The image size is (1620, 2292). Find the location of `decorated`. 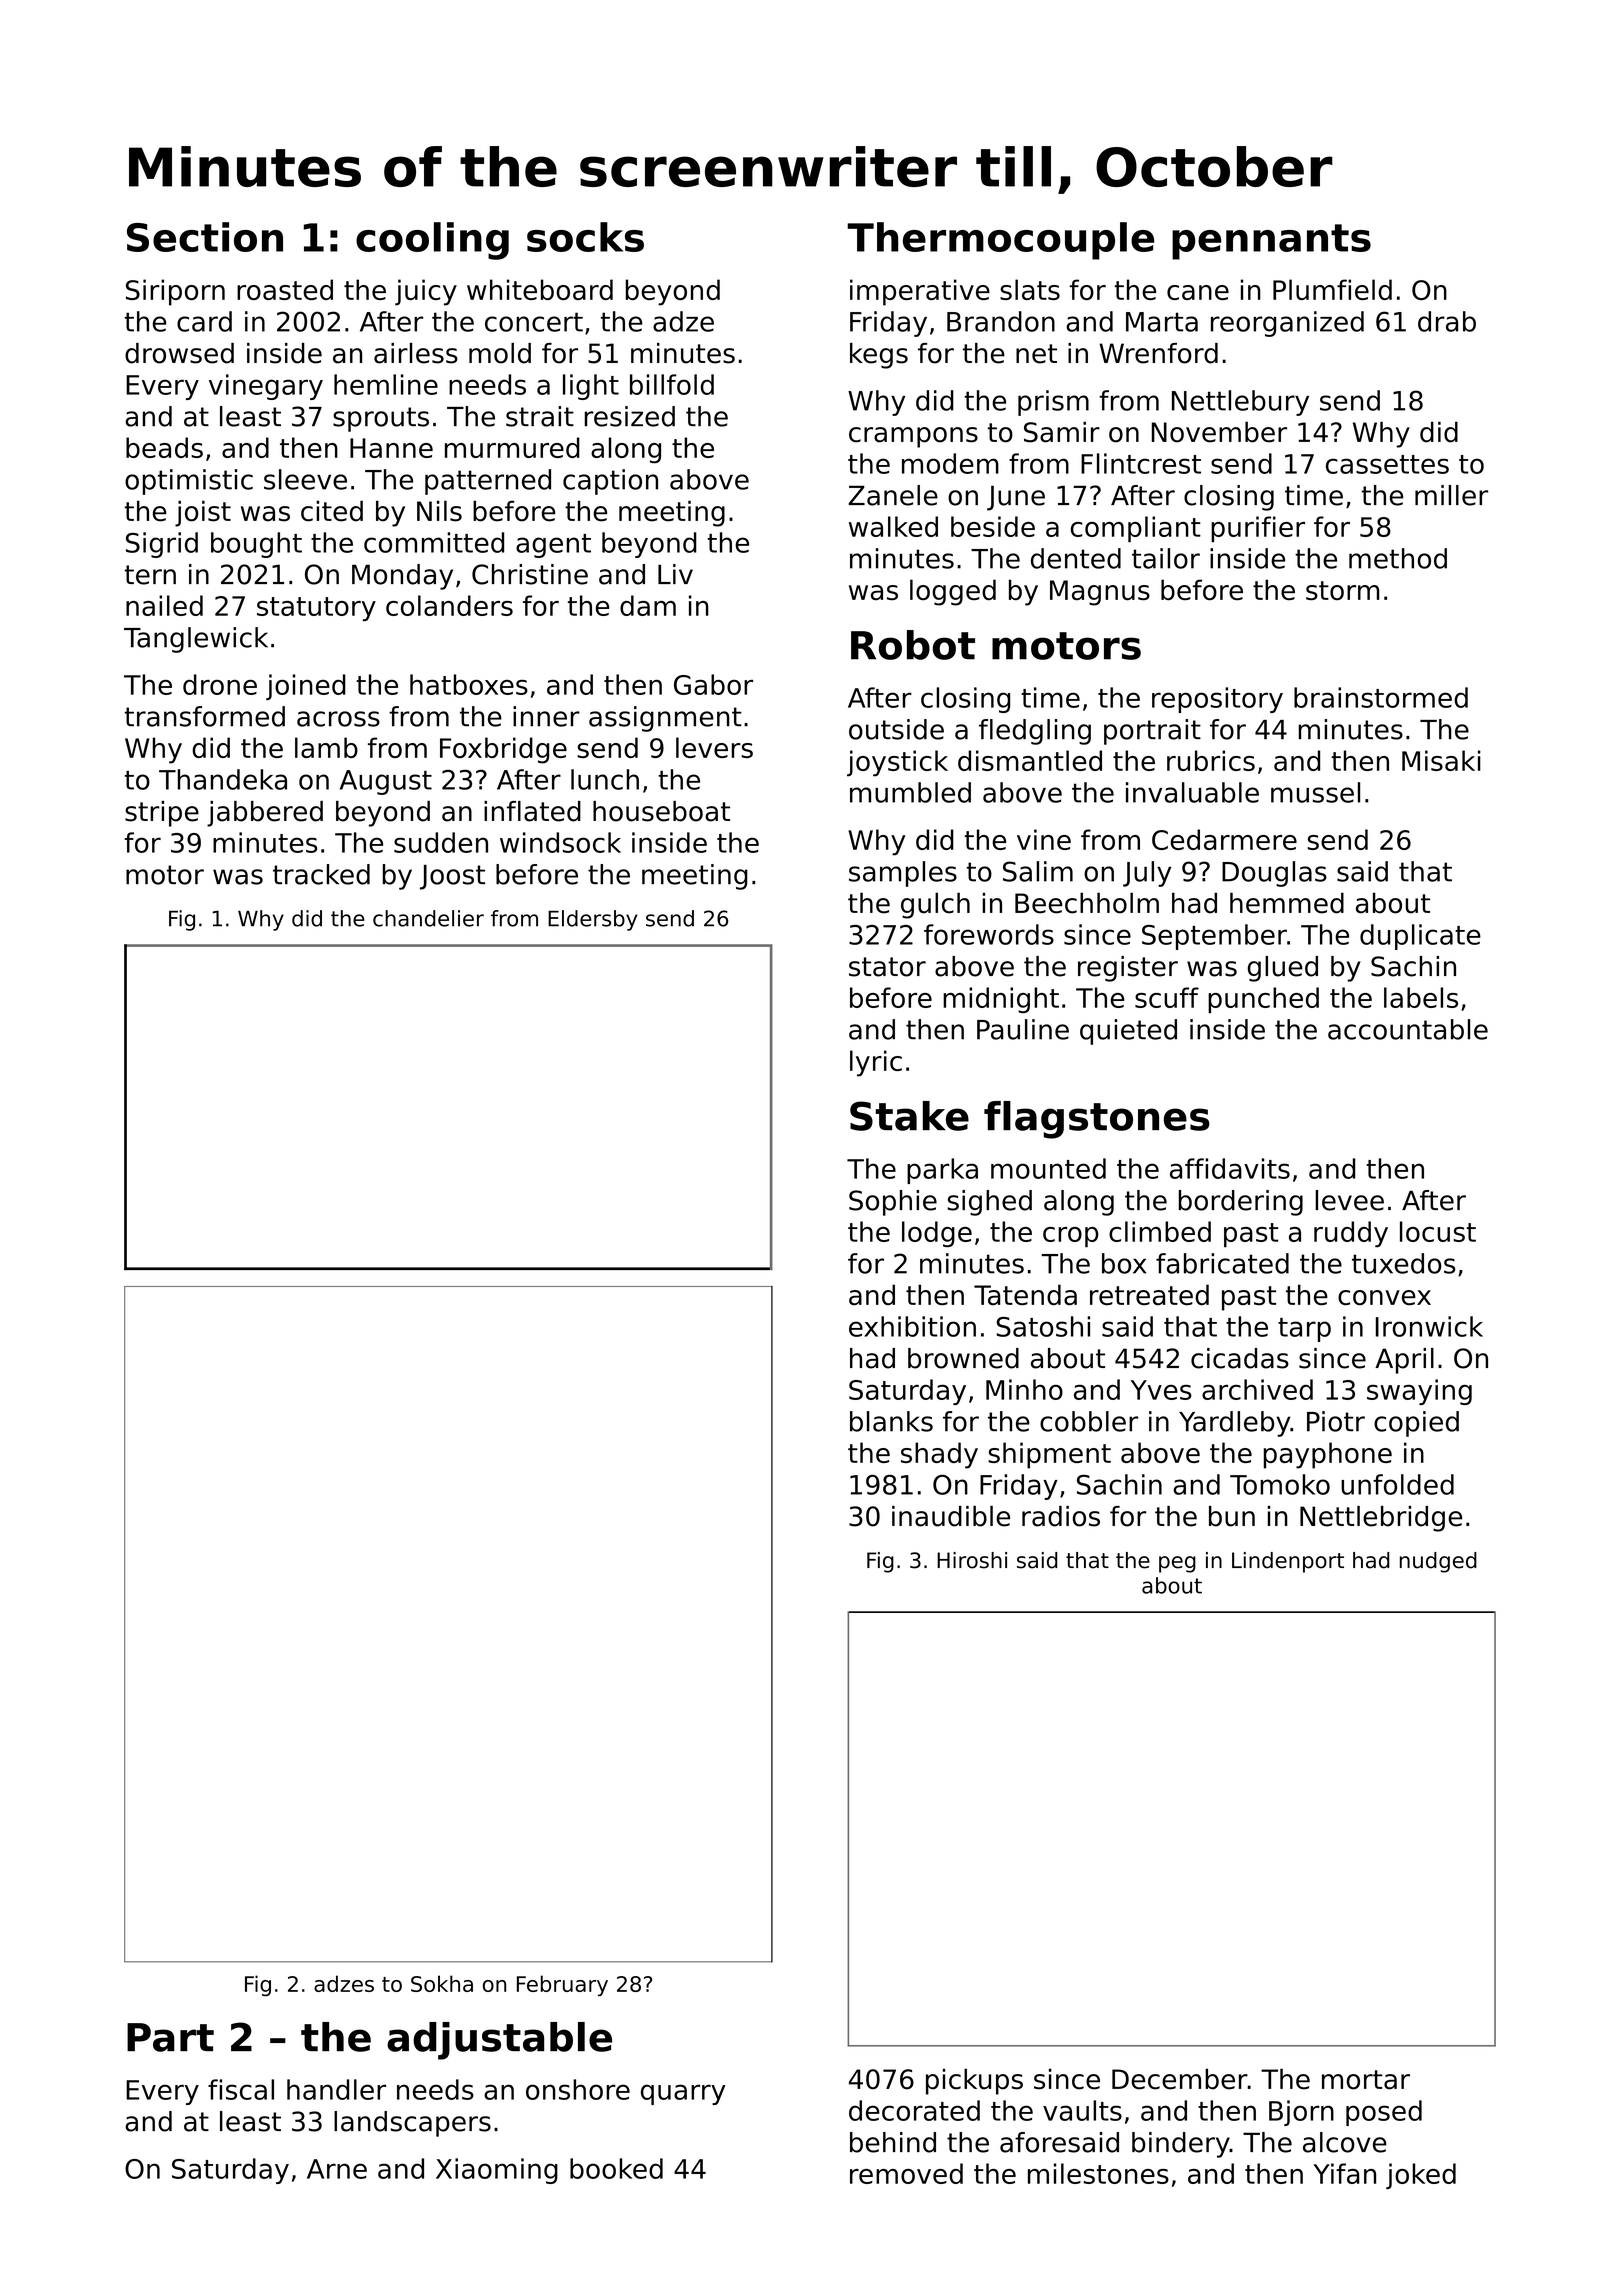

decorated is located at coordinates (914, 2110).
